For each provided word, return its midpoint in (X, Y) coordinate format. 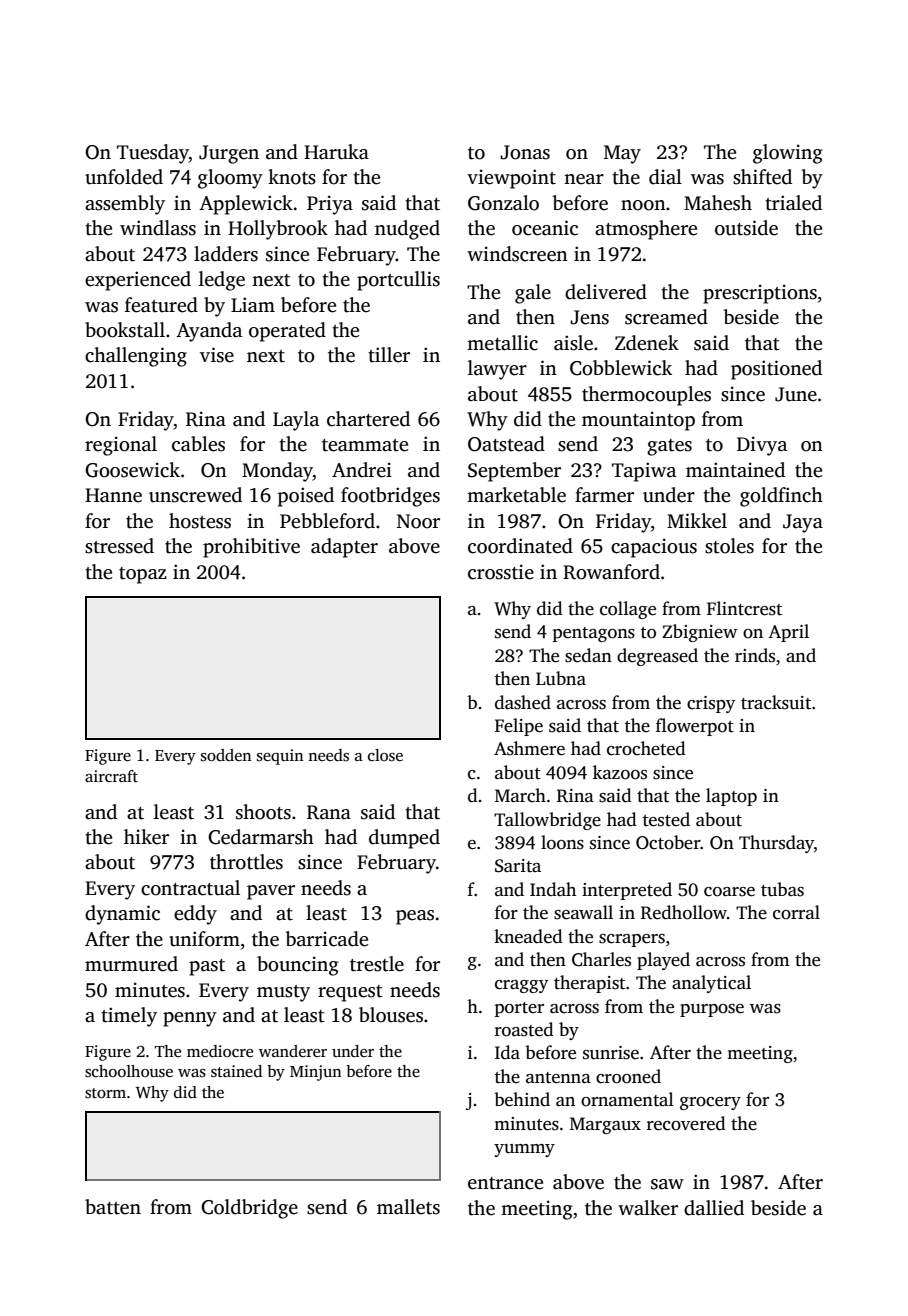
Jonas (525, 152)
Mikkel (697, 521)
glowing (788, 154)
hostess (200, 521)
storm (105, 1093)
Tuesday (153, 154)
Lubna (561, 678)
